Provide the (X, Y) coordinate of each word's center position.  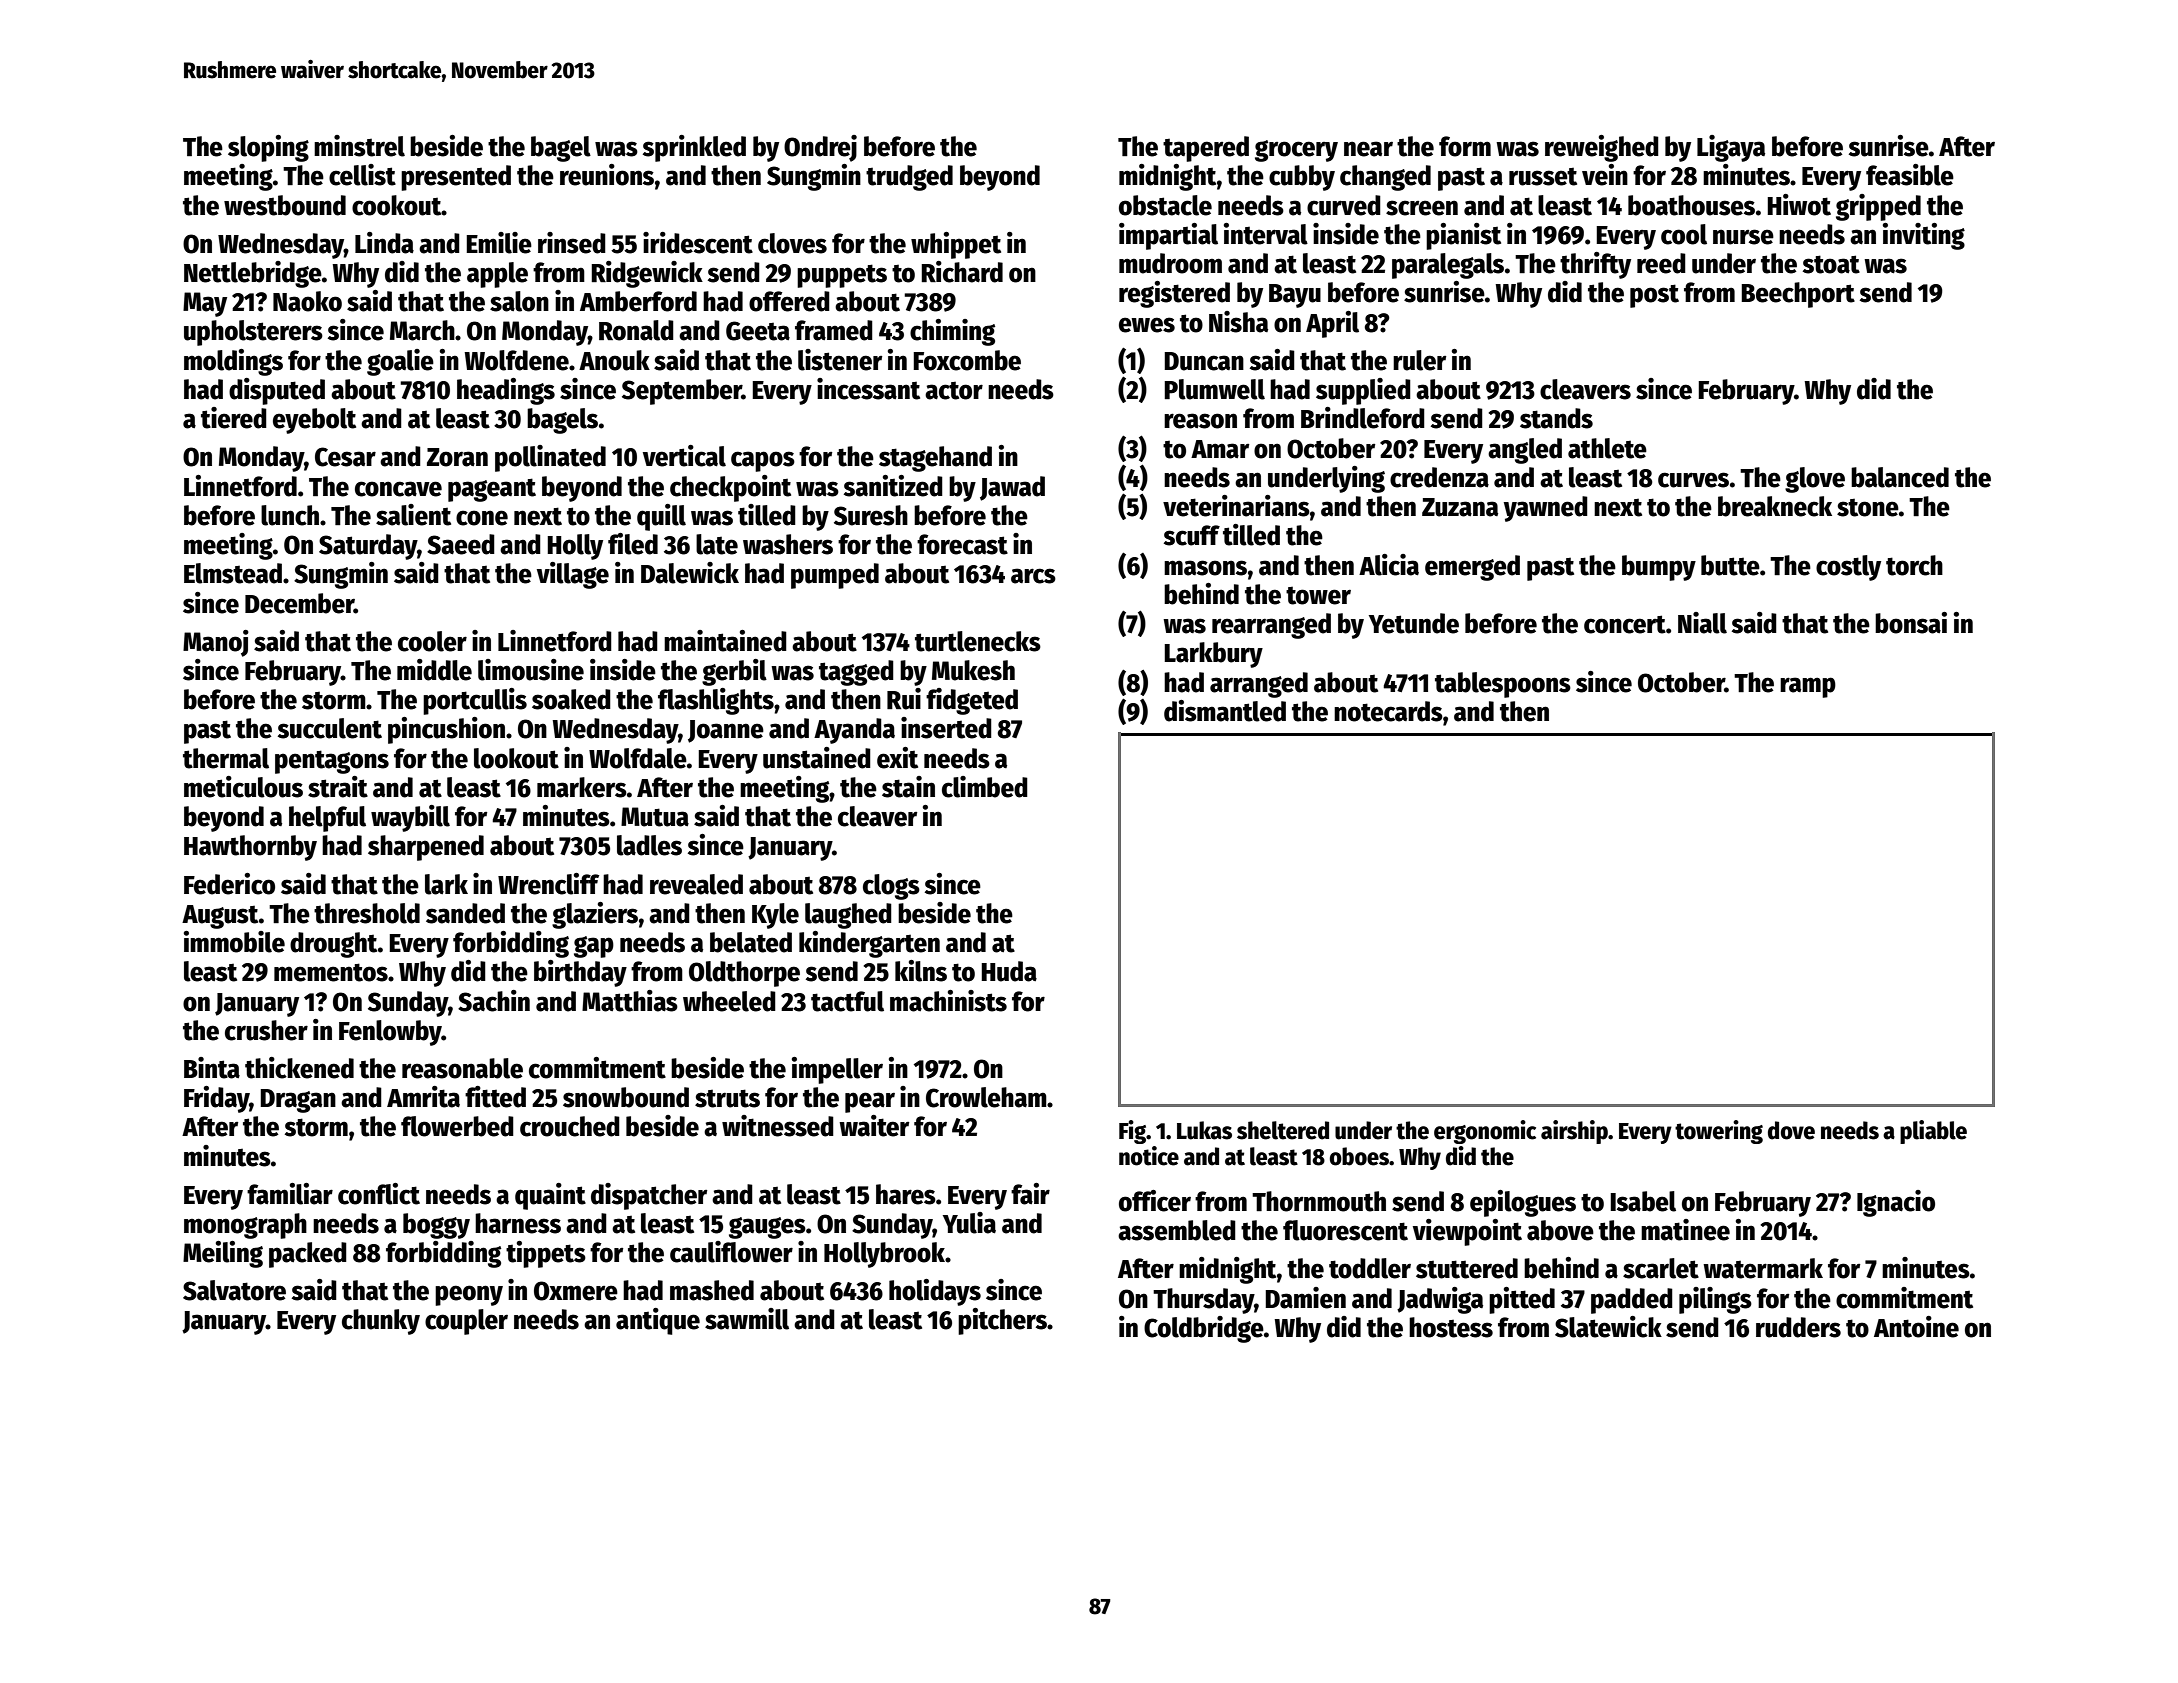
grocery (1296, 151)
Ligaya (1731, 148)
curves (1693, 480)
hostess (1451, 1327)
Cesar (345, 457)
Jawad (1012, 488)
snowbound (626, 1097)
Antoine (1916, 1327)
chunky (381, 1322)
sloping (268, 148)
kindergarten (869, 944)
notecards (1388, 711)
